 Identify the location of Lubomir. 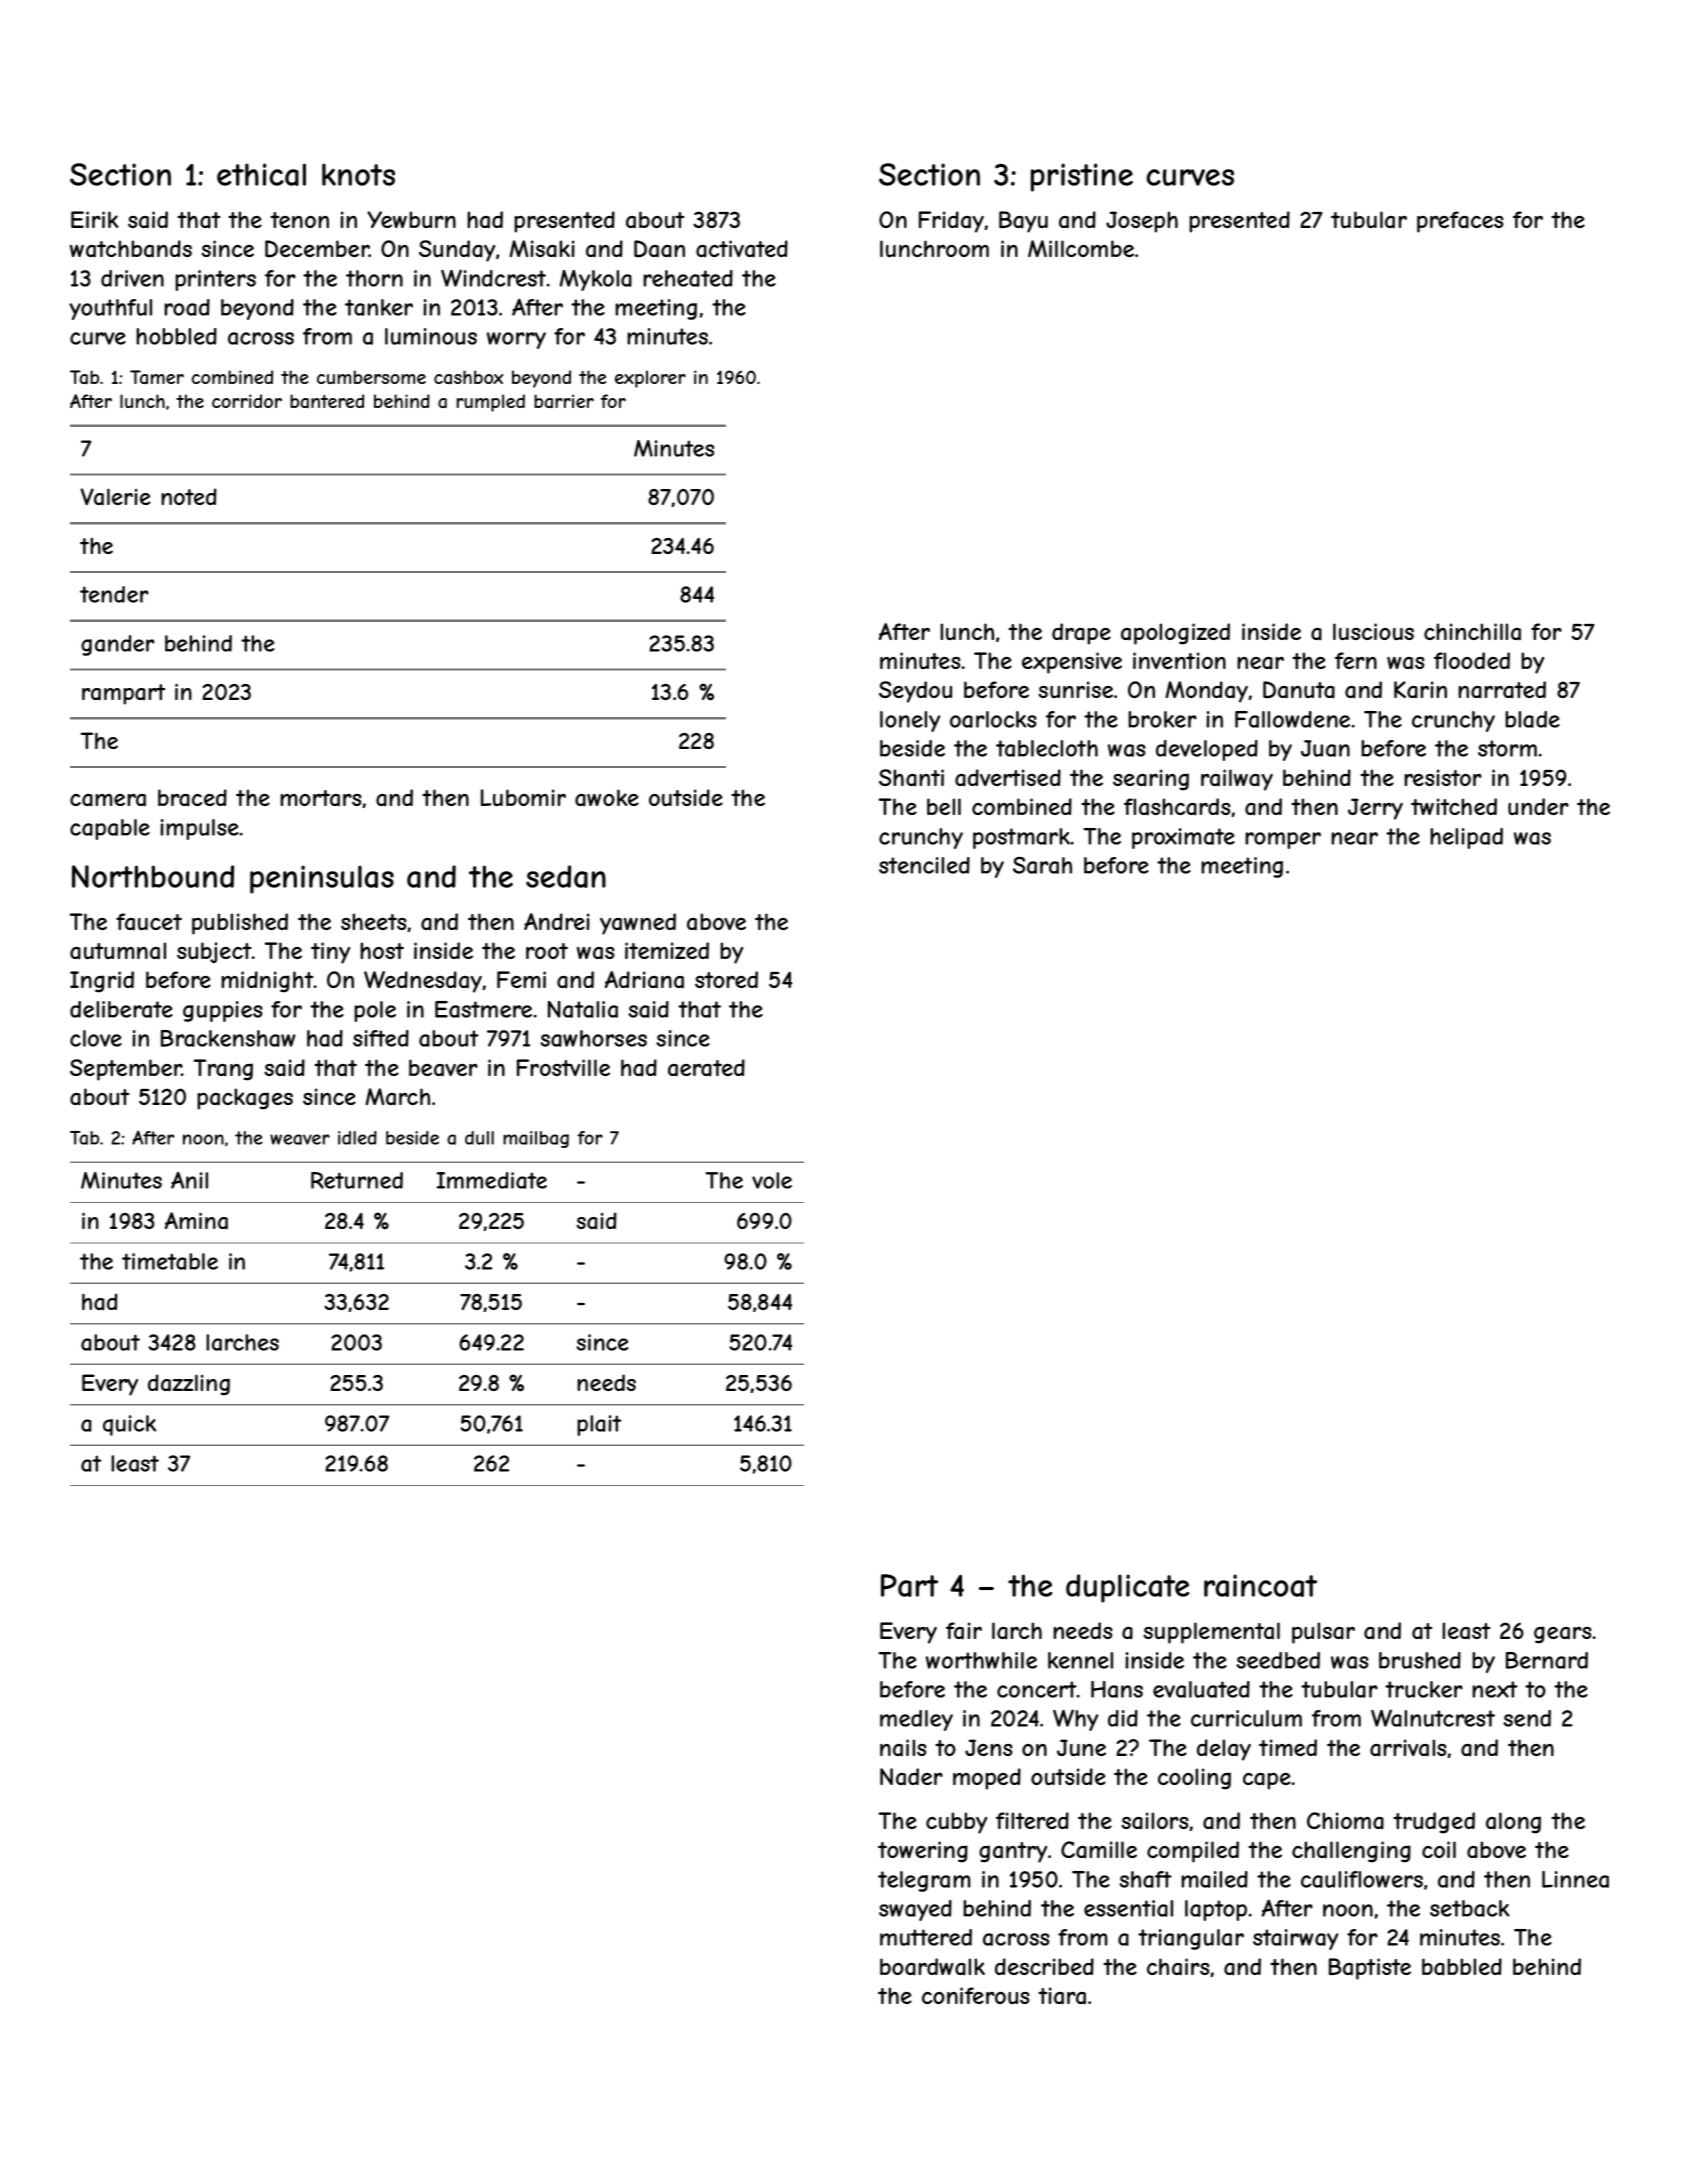
(523, 797).
